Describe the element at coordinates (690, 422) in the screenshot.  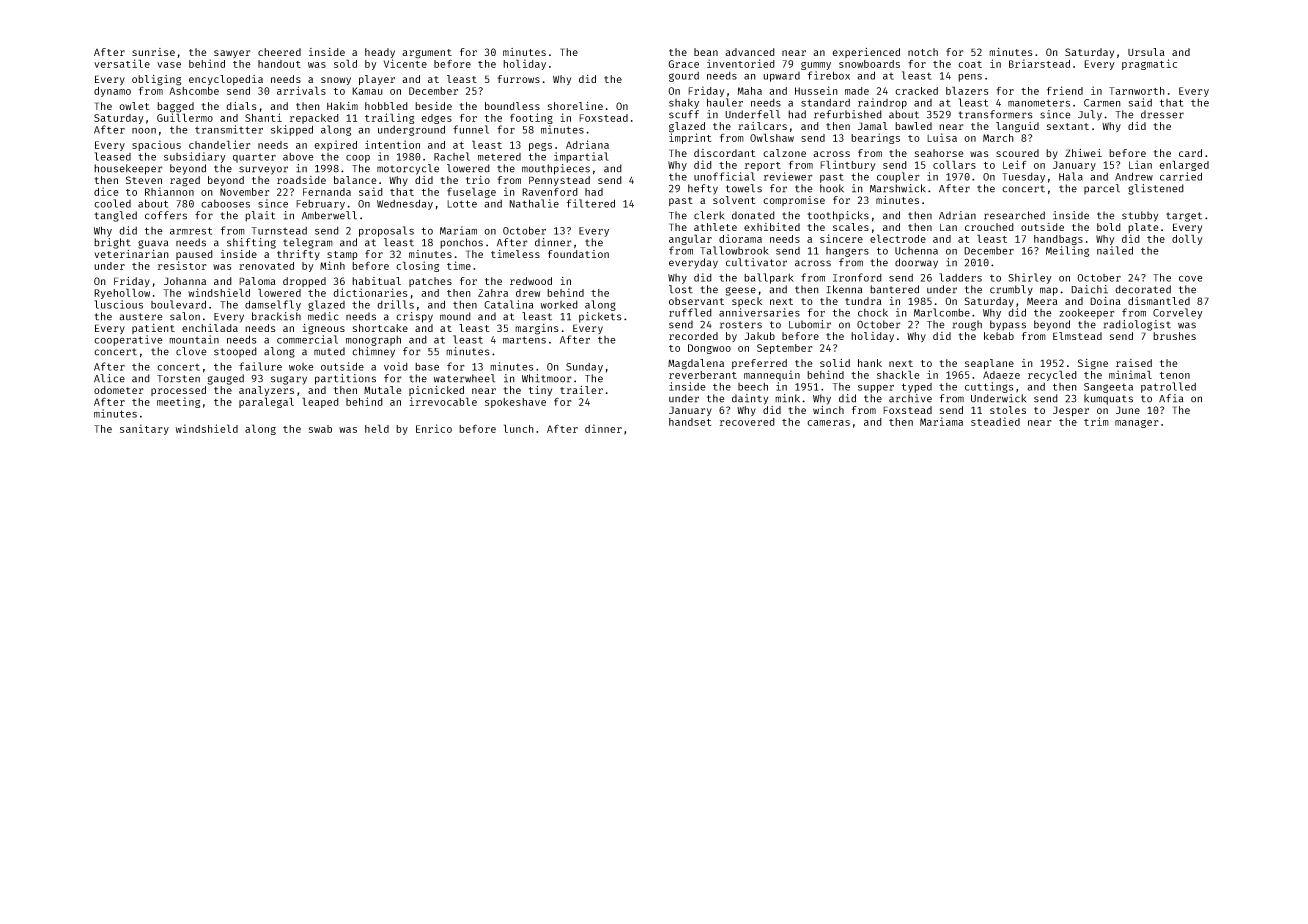
I see `handset` at that location.
